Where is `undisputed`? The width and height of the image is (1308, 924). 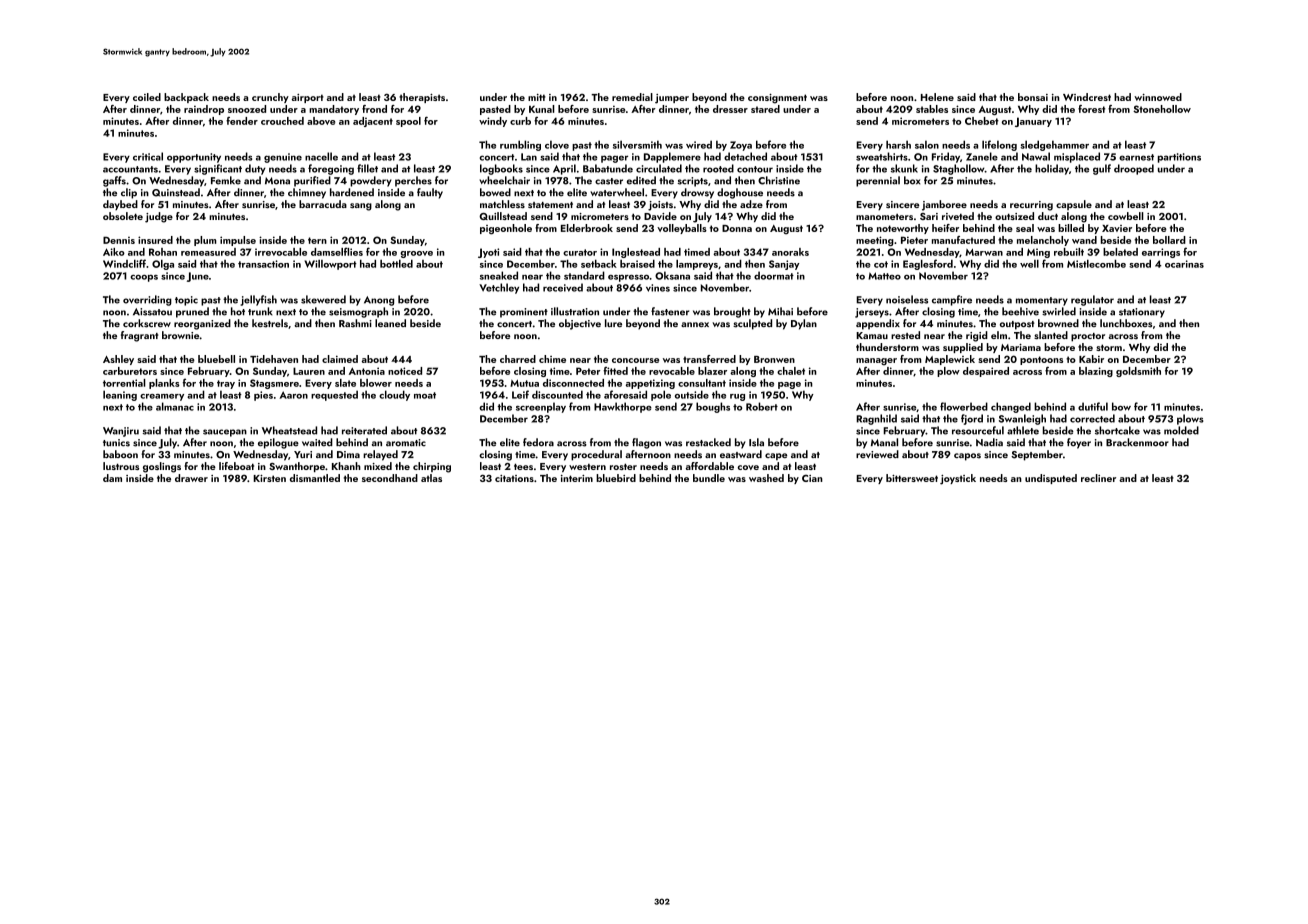
undisputed is located at coordinates (1051, 479).
